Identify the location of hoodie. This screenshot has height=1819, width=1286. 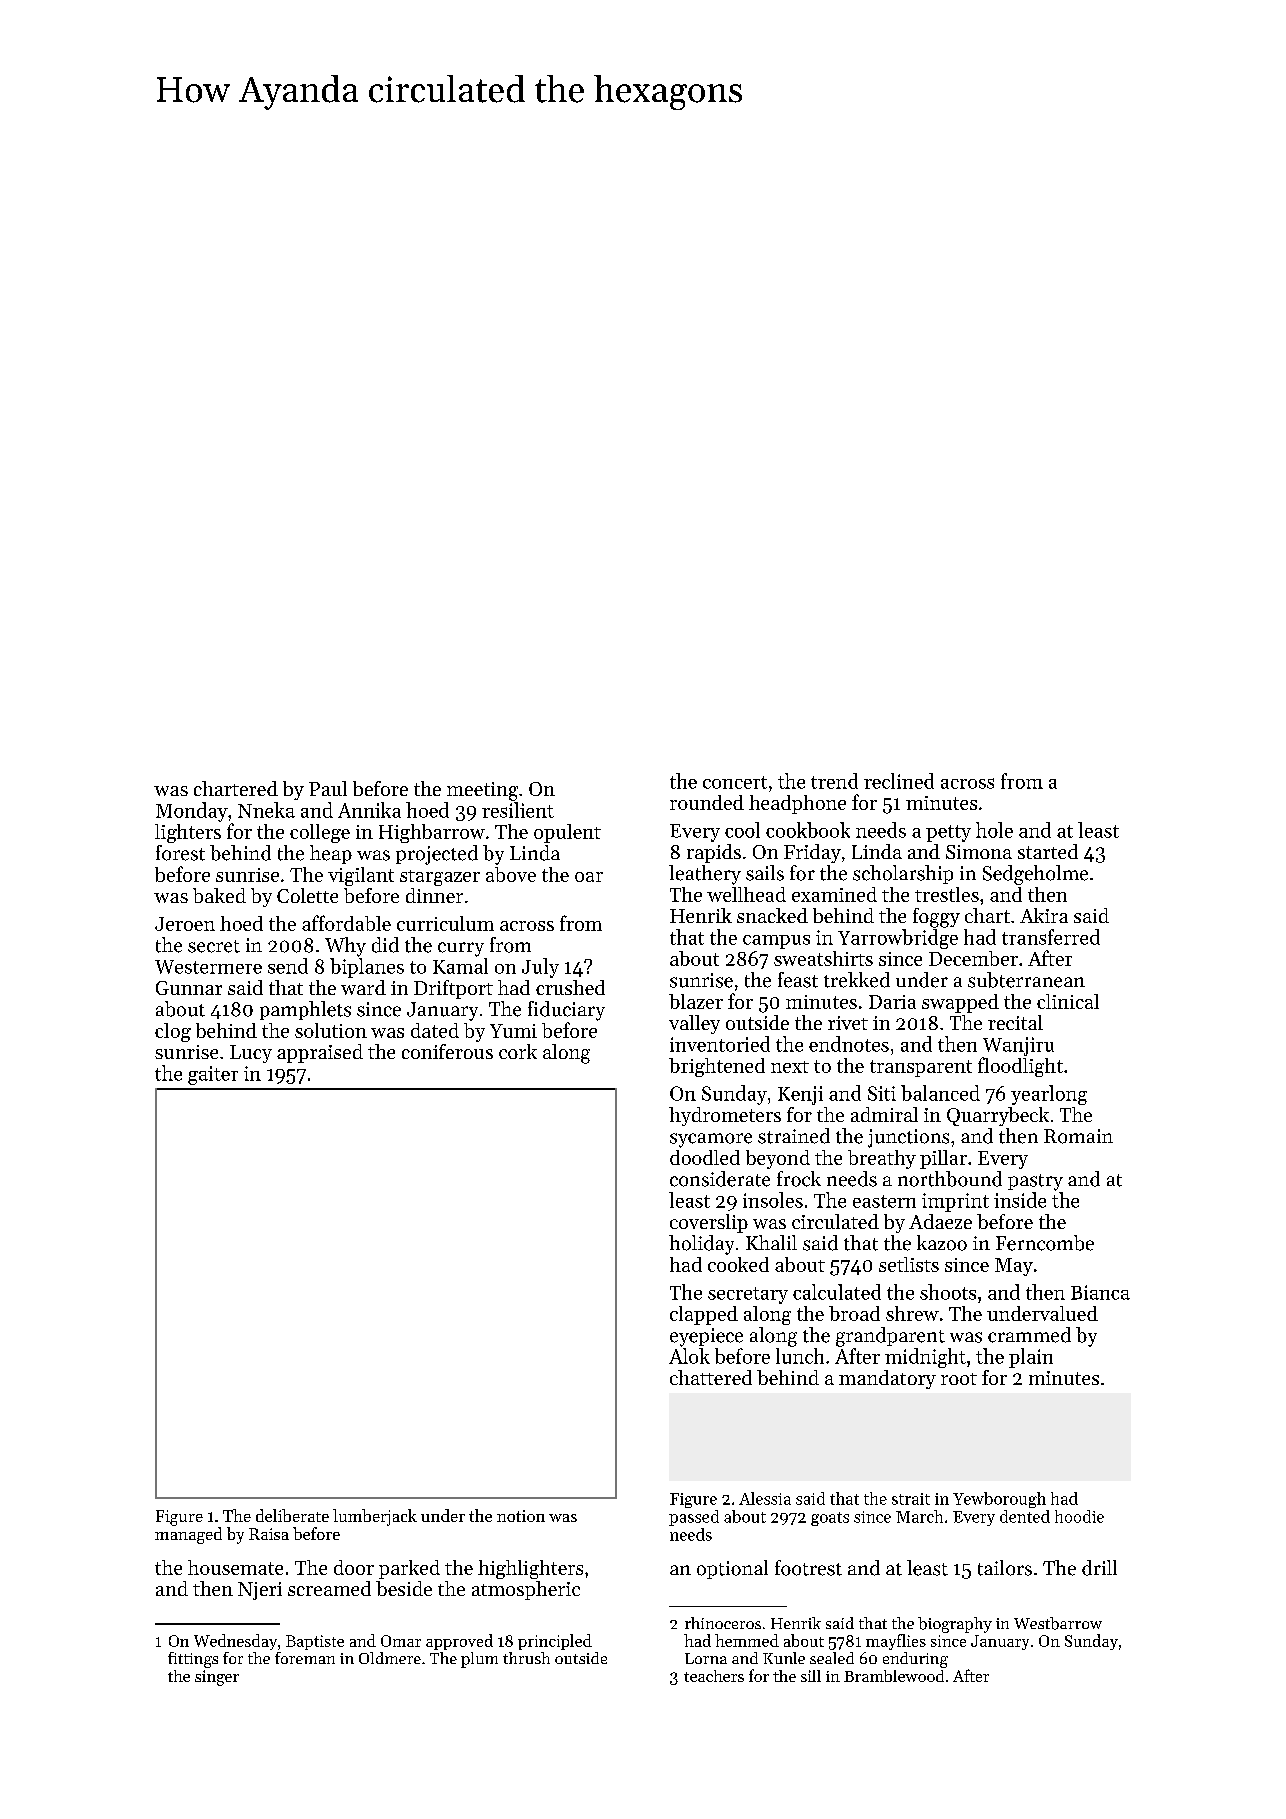
(1079, 1516).
